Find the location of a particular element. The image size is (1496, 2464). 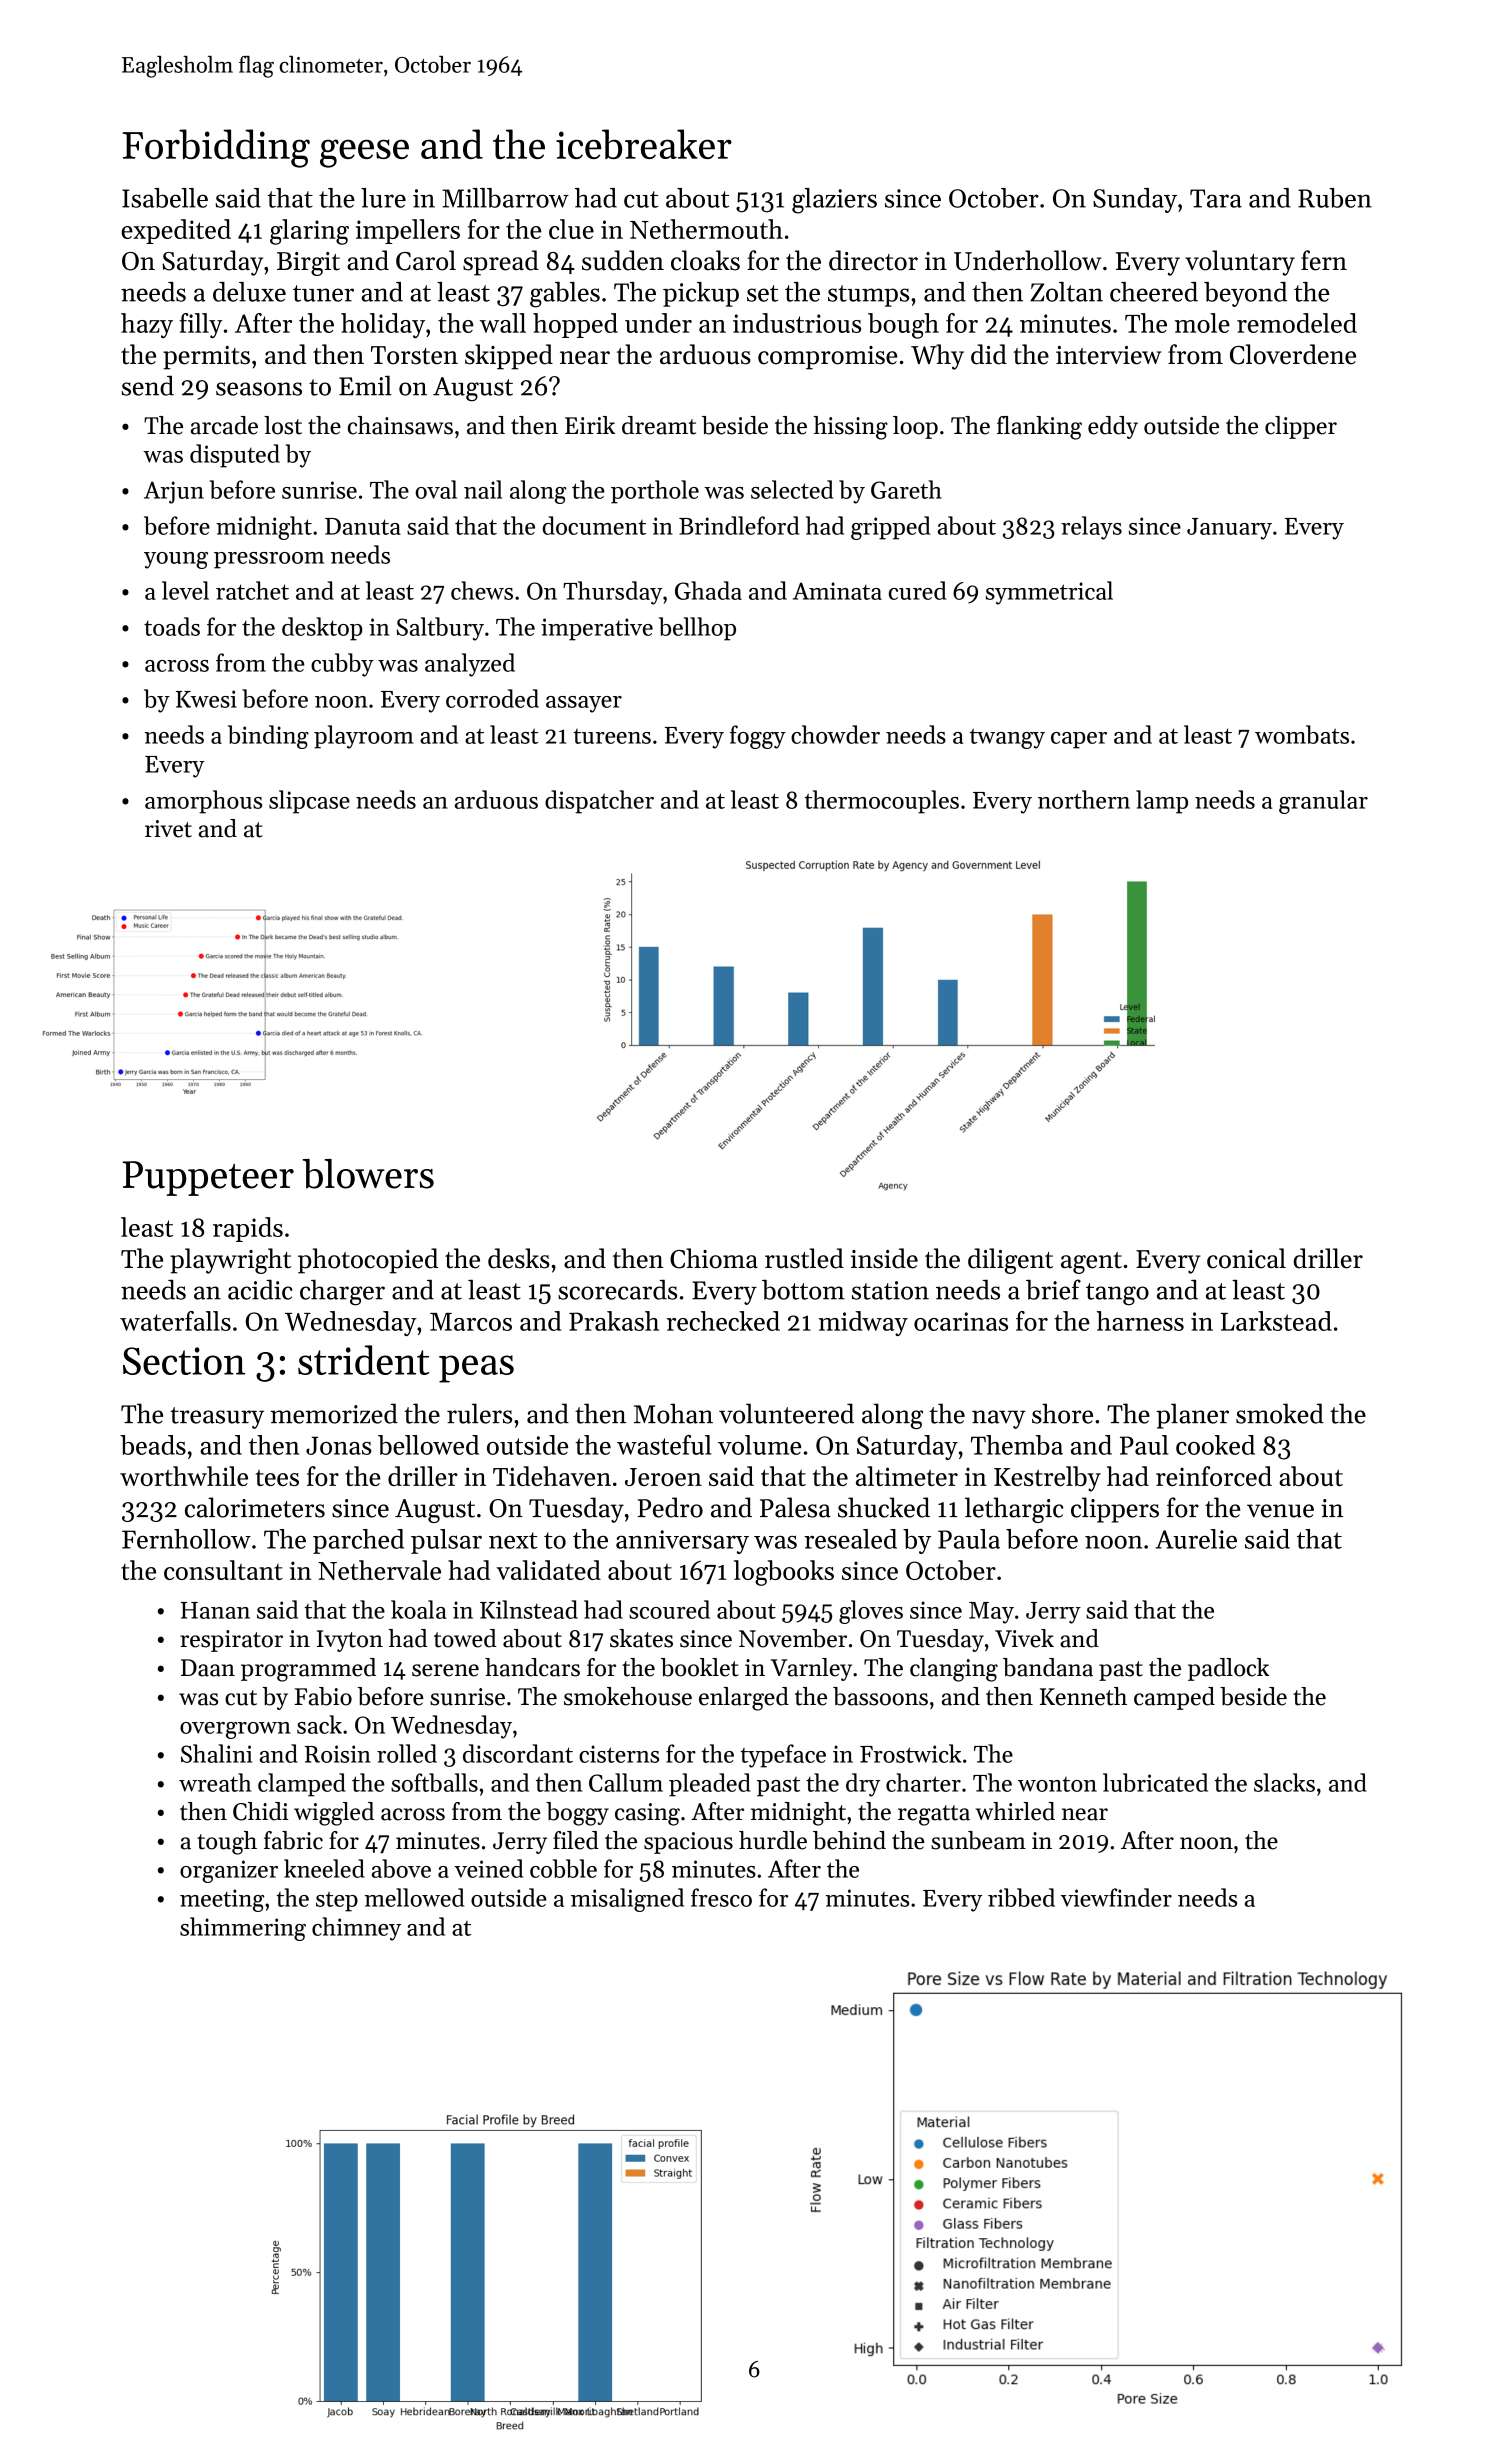

foggy is located at coordinates (758, 737).
